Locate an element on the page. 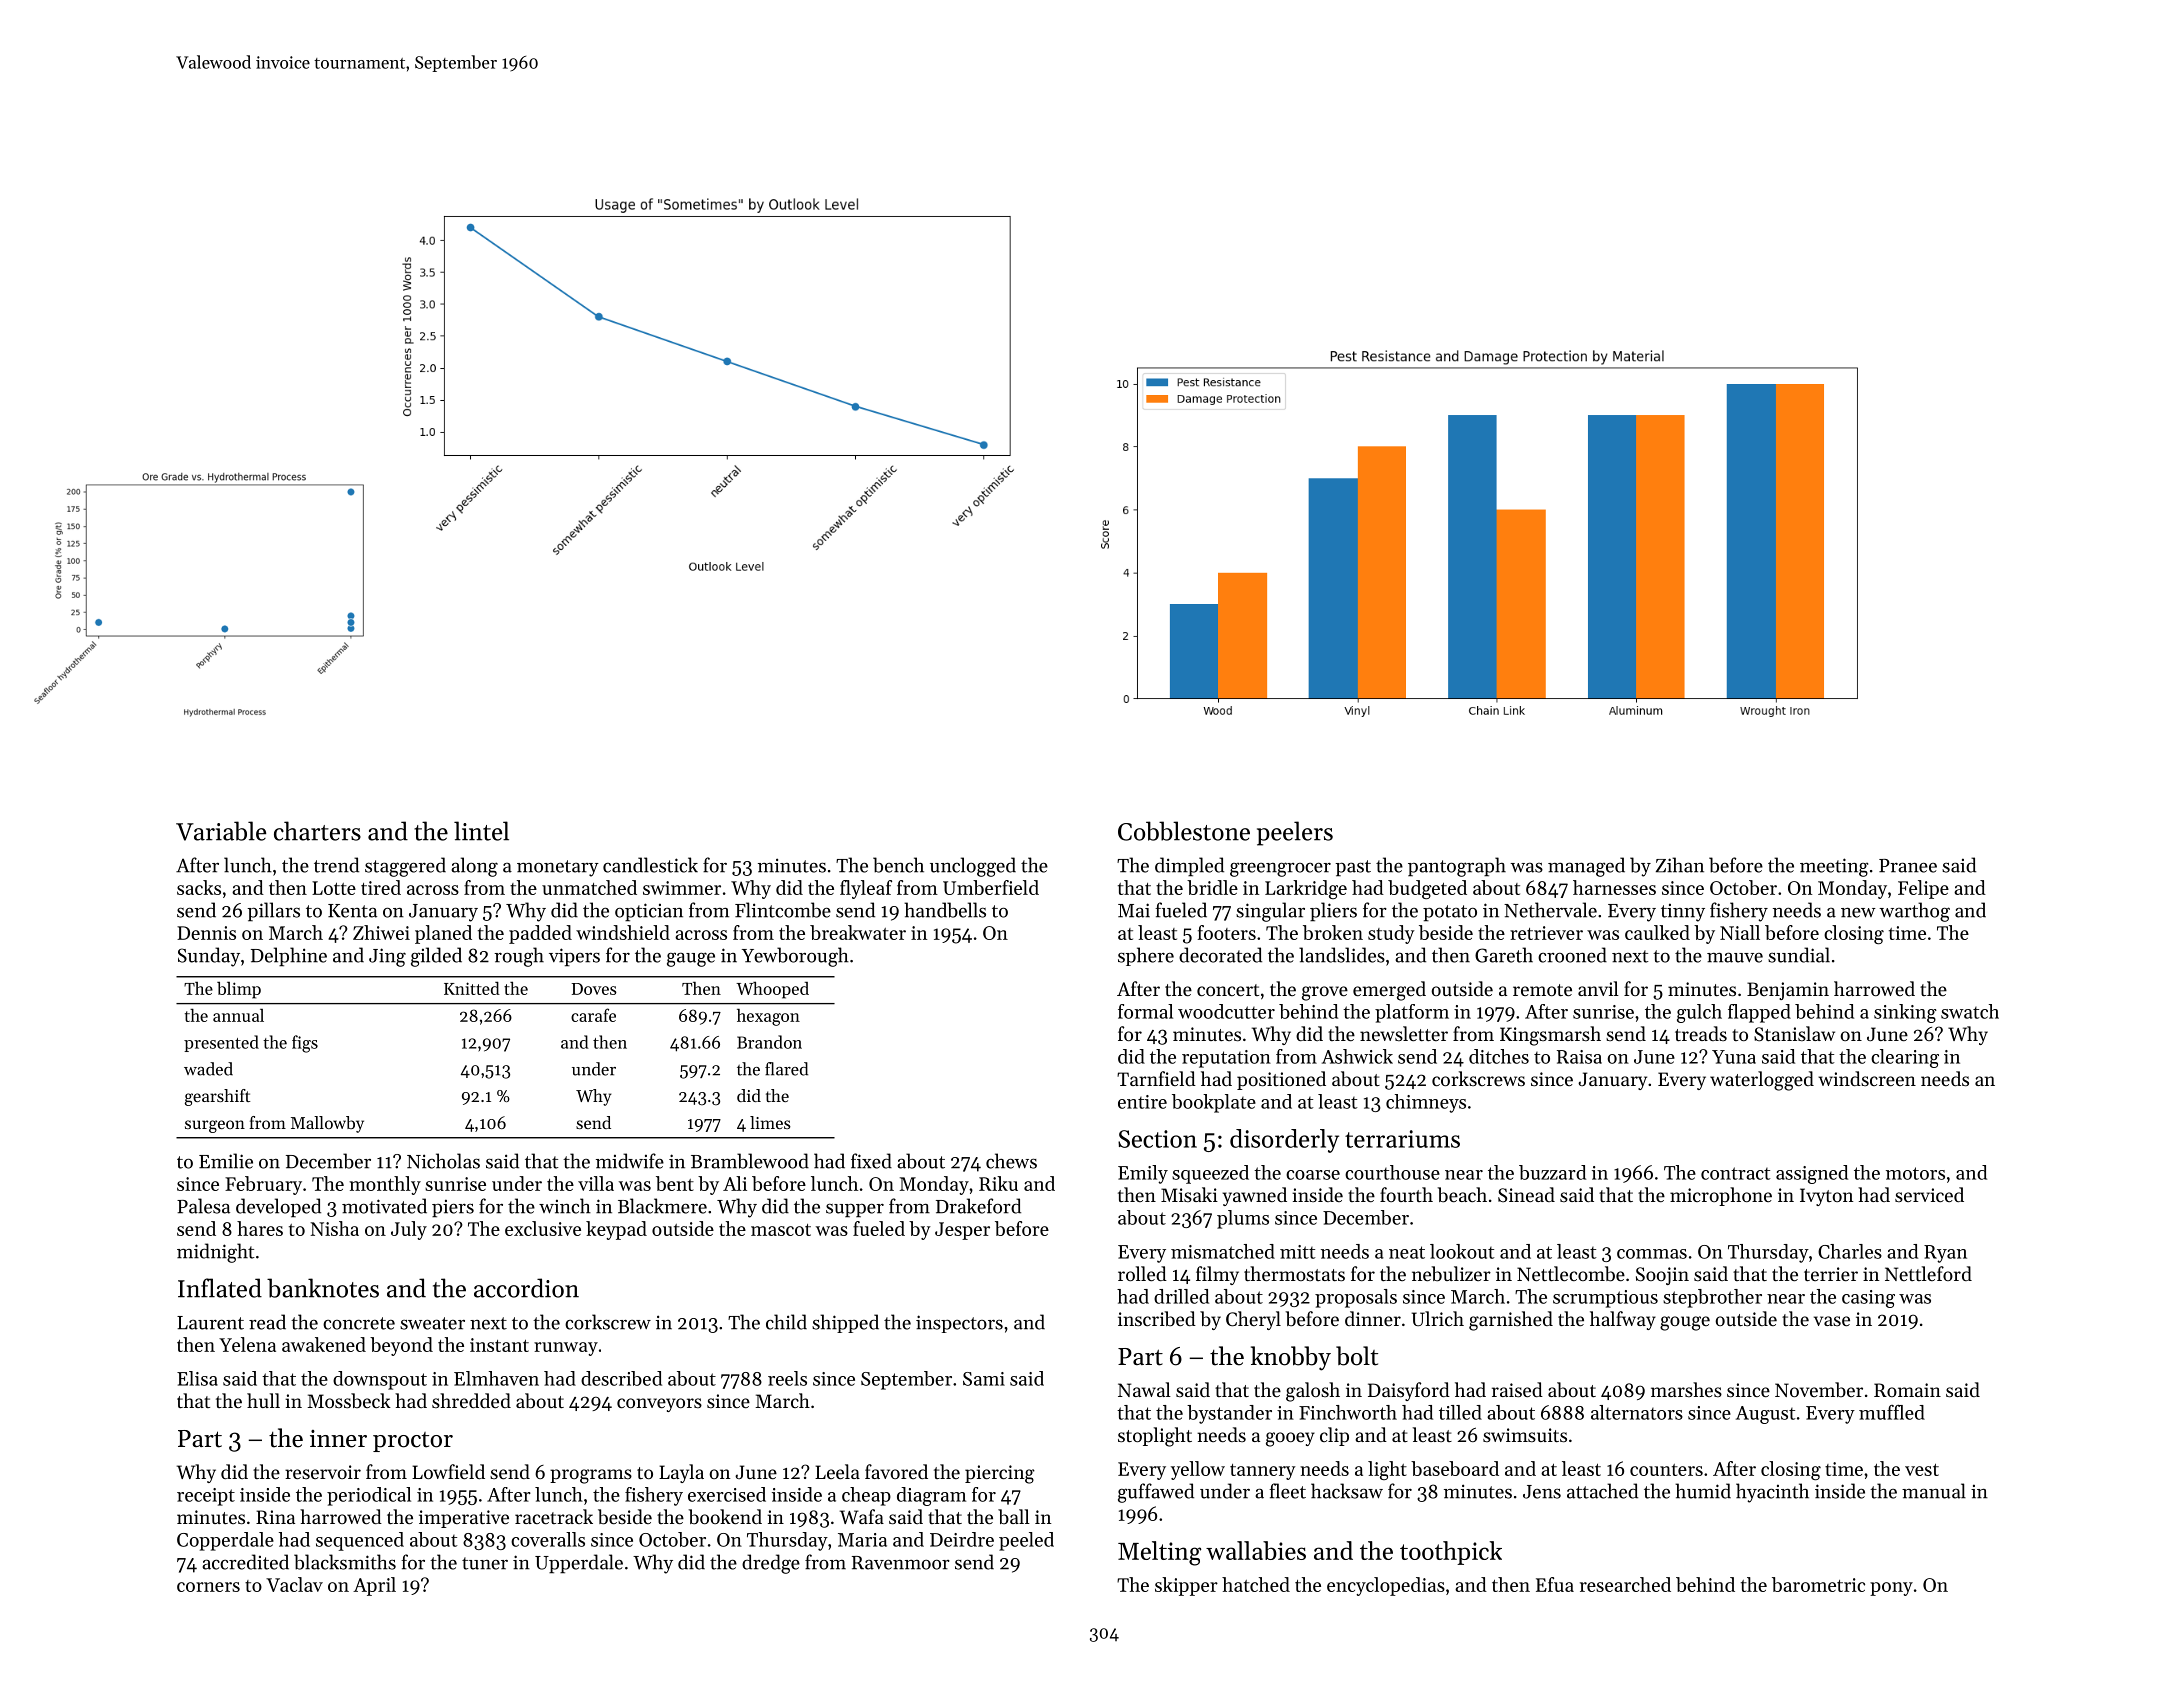  formal is located at coordinates (1145, 1011).
